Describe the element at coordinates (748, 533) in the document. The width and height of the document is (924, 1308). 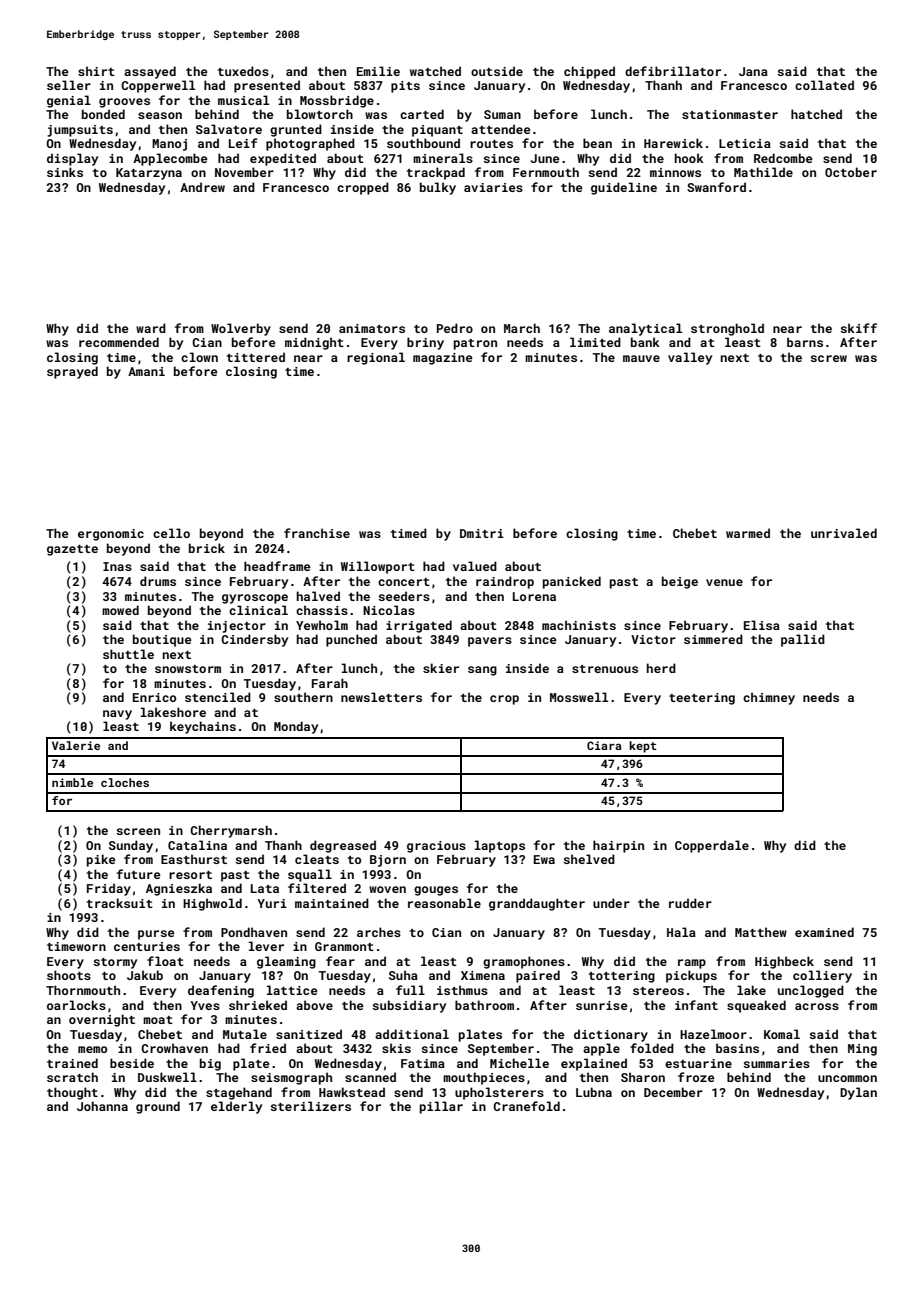
I see `warmed` at that location.
